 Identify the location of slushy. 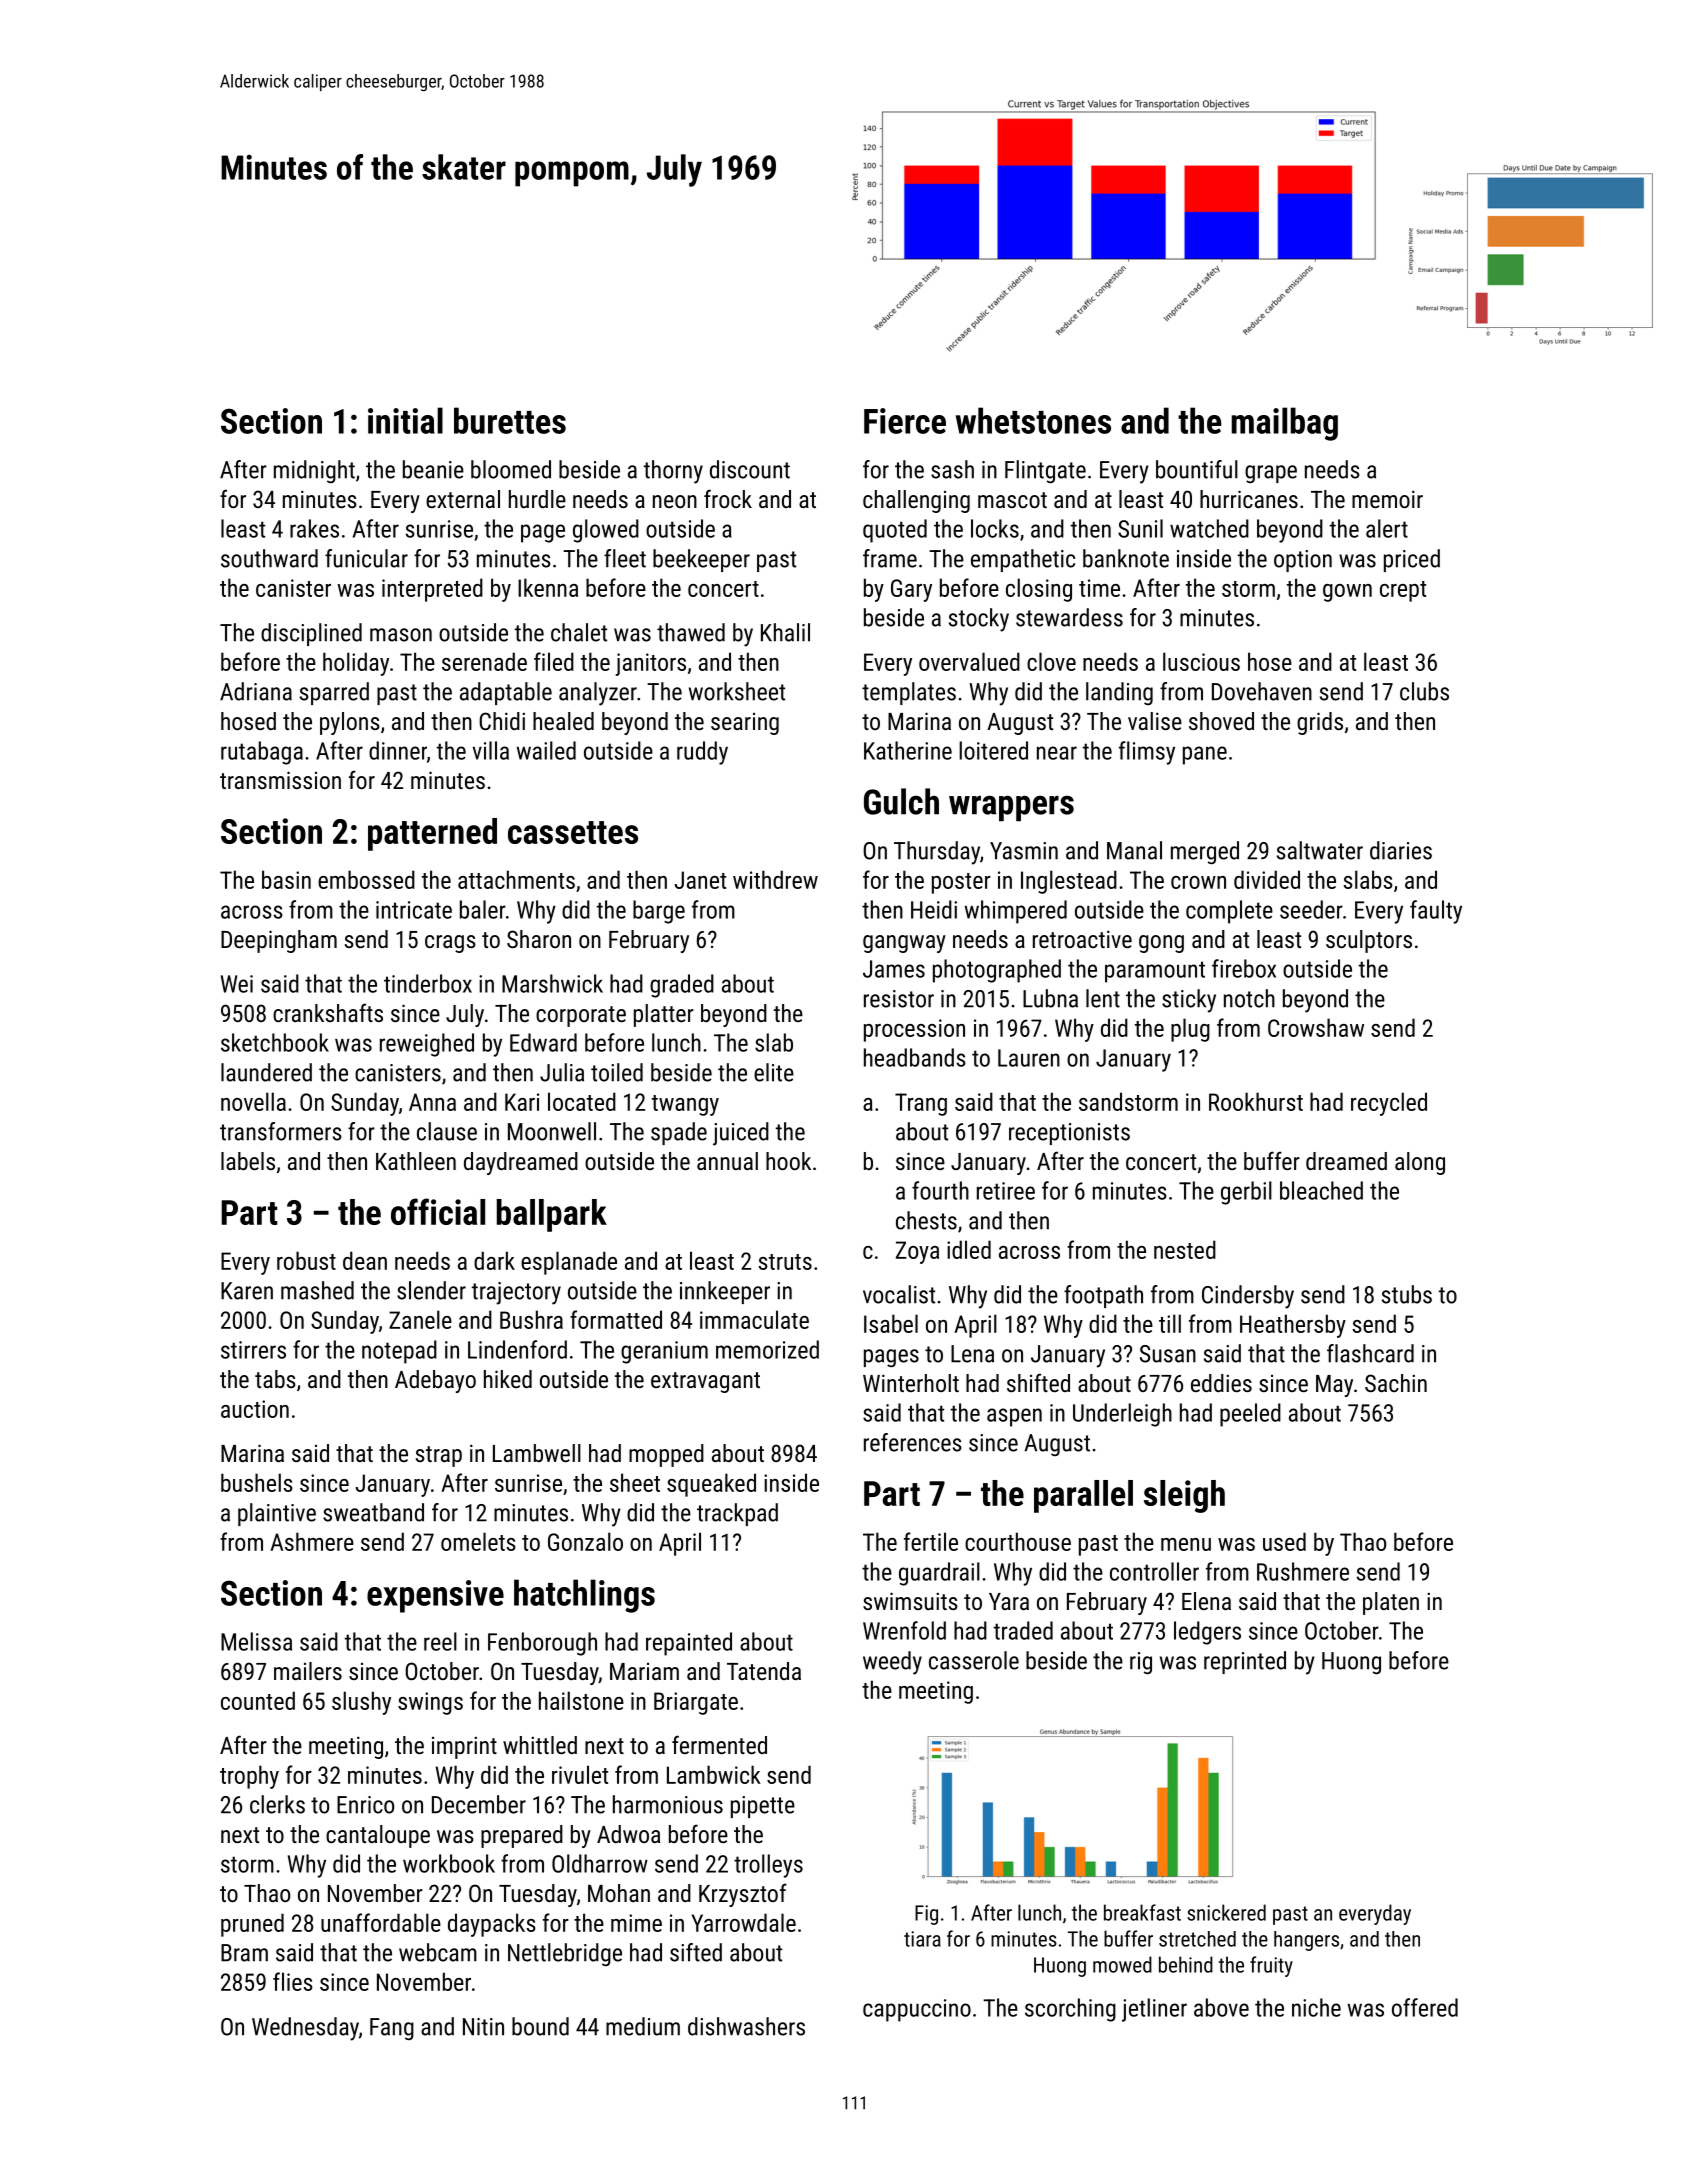
(361, 1703).
